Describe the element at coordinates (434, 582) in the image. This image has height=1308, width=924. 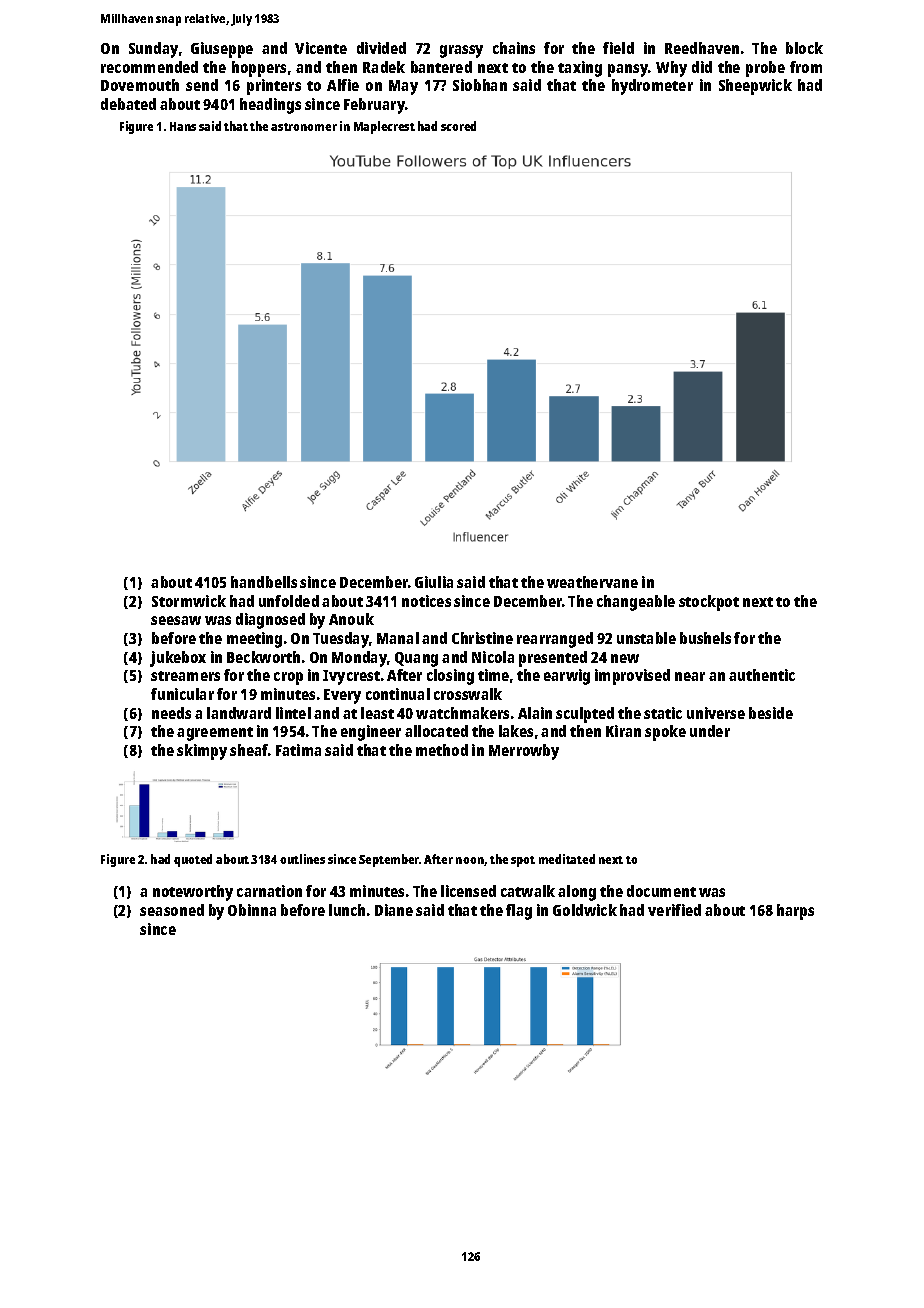
I see `Giulia` at that location.
